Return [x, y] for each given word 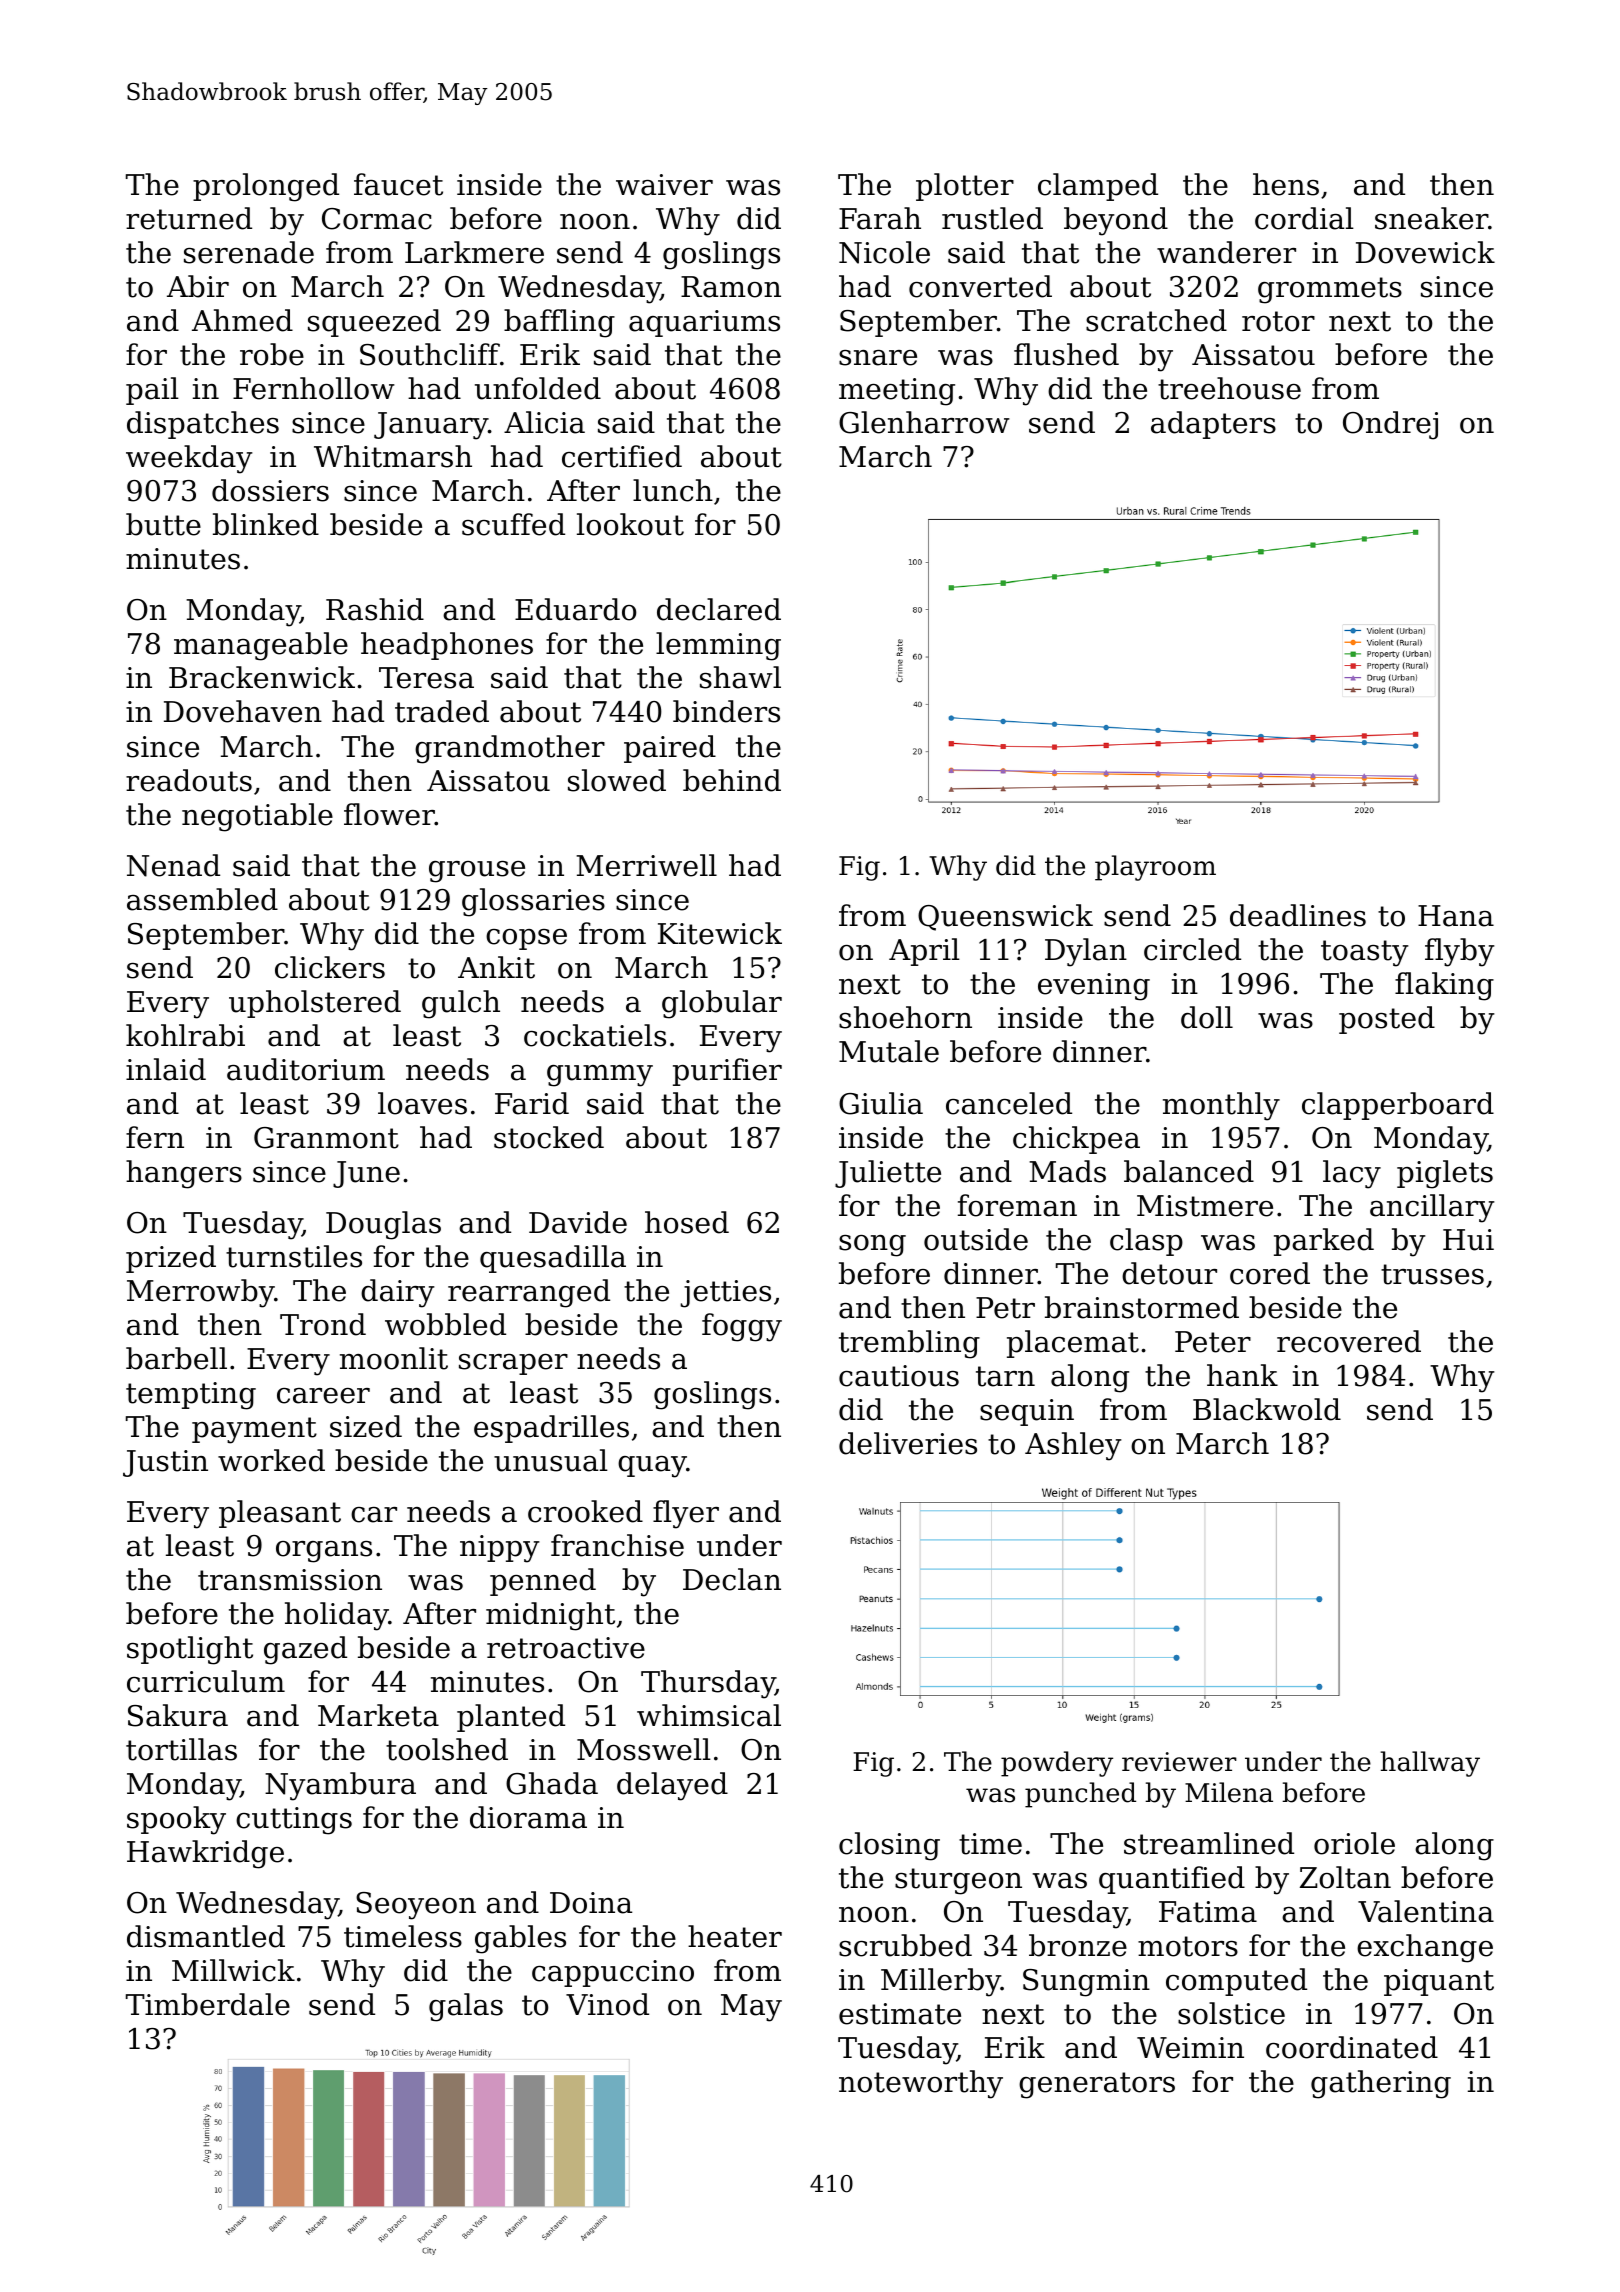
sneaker [1431, 218]
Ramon [731, 287]
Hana [1456, 916]
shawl [740, 677]
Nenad [173, 865]
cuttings [294, 1821]
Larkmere [474, 252]
